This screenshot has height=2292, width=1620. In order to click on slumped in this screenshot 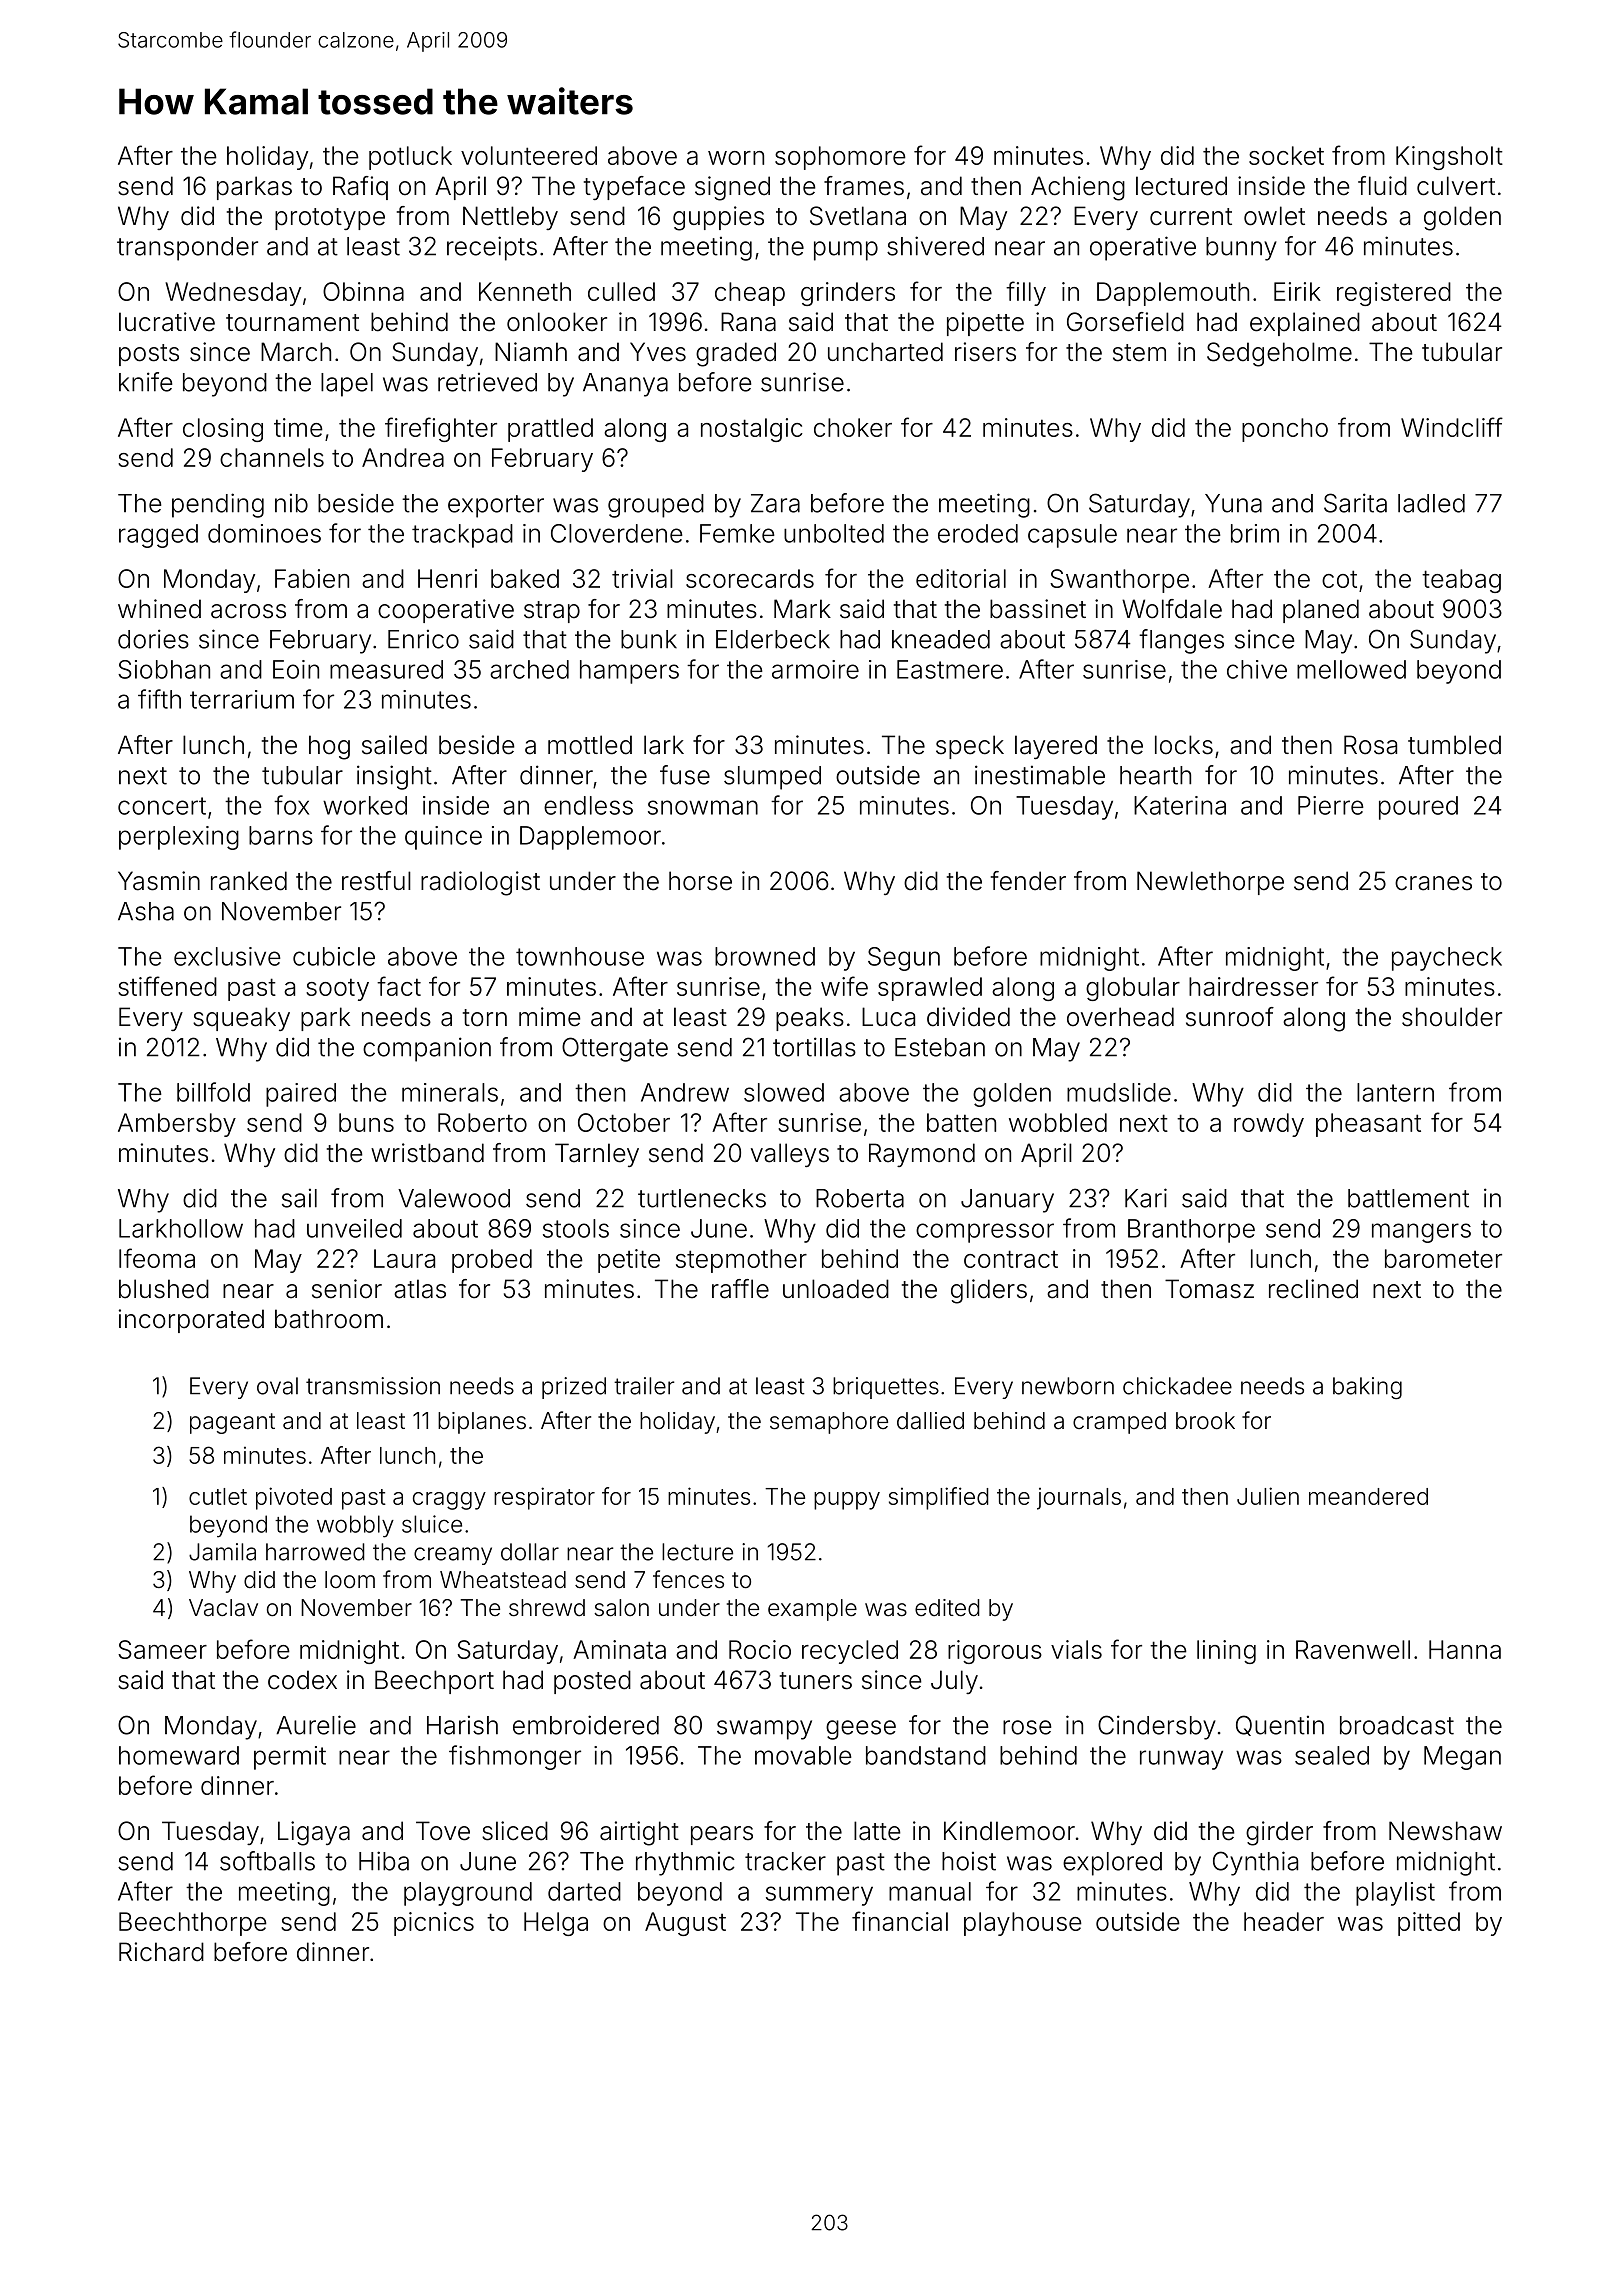, I will do `click(772, 778)`.
